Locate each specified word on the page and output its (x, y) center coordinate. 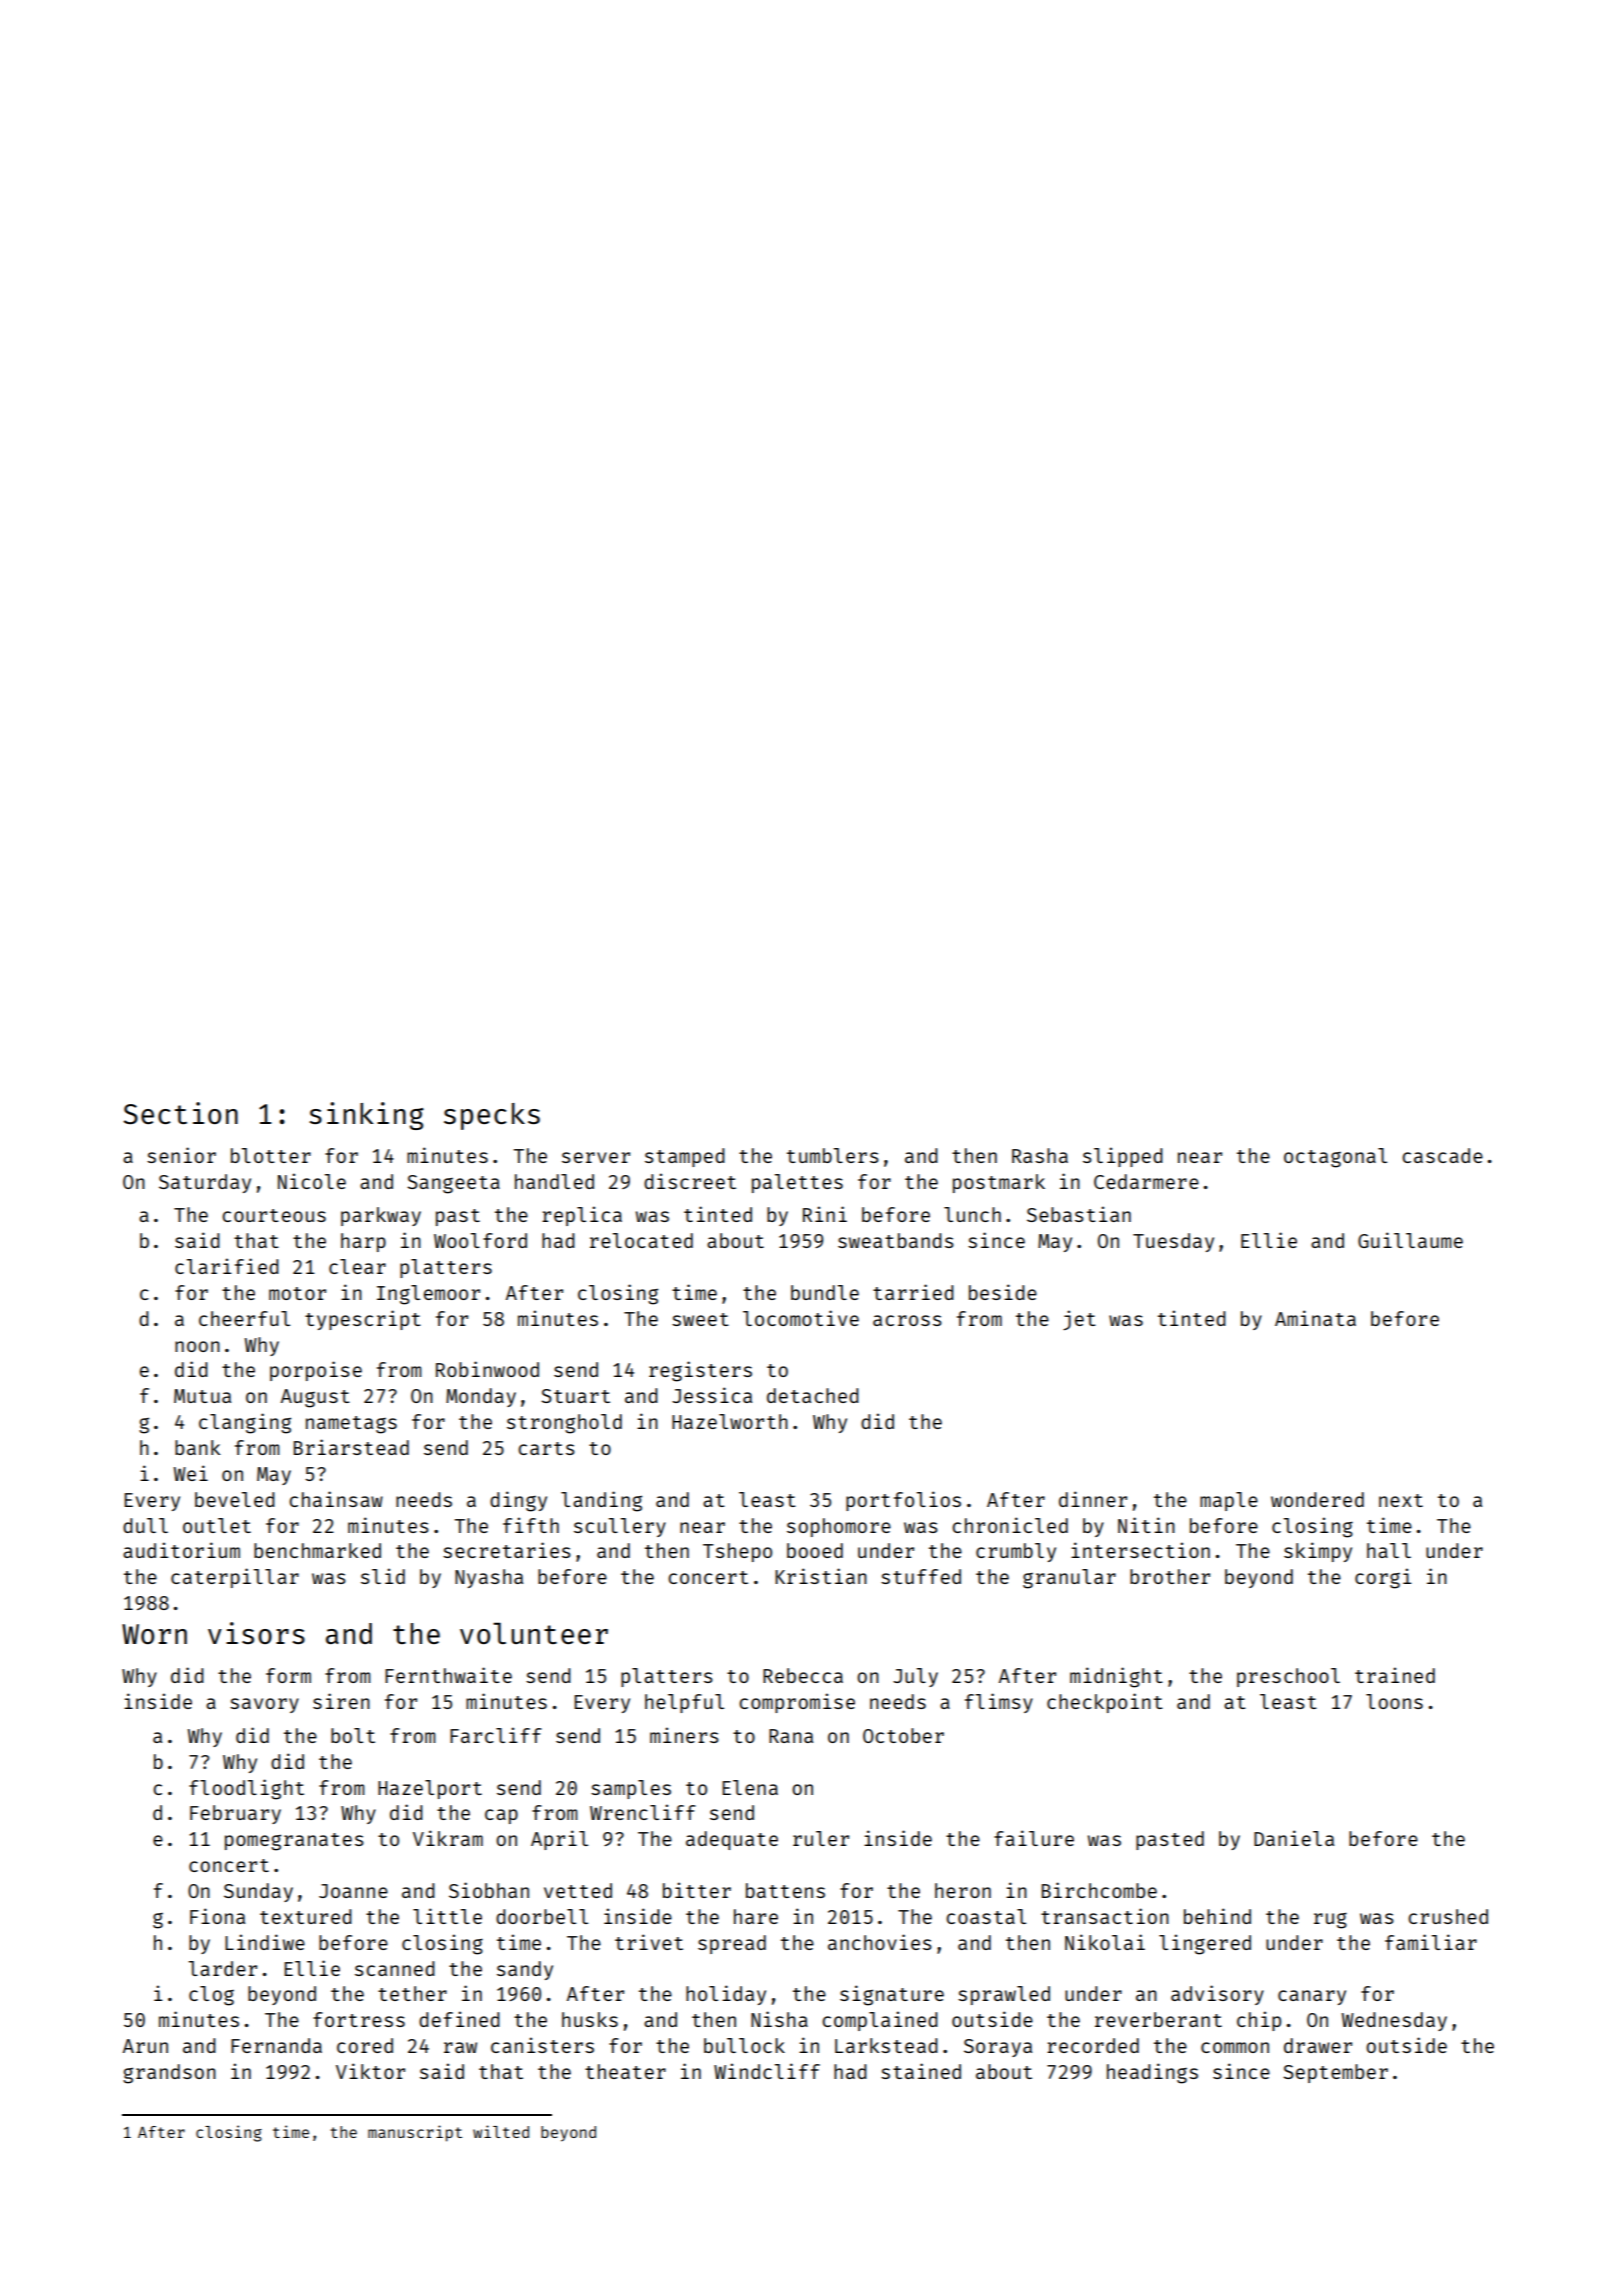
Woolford (480, 1240)
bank (198, 1447)
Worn (154, 1634)
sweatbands (896, 1240)
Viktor (370, 2071)
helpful (684, 1703)
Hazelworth (730, 1421)
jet (1079, 1320)
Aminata (1315, 1318)
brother (1170, 1576)
